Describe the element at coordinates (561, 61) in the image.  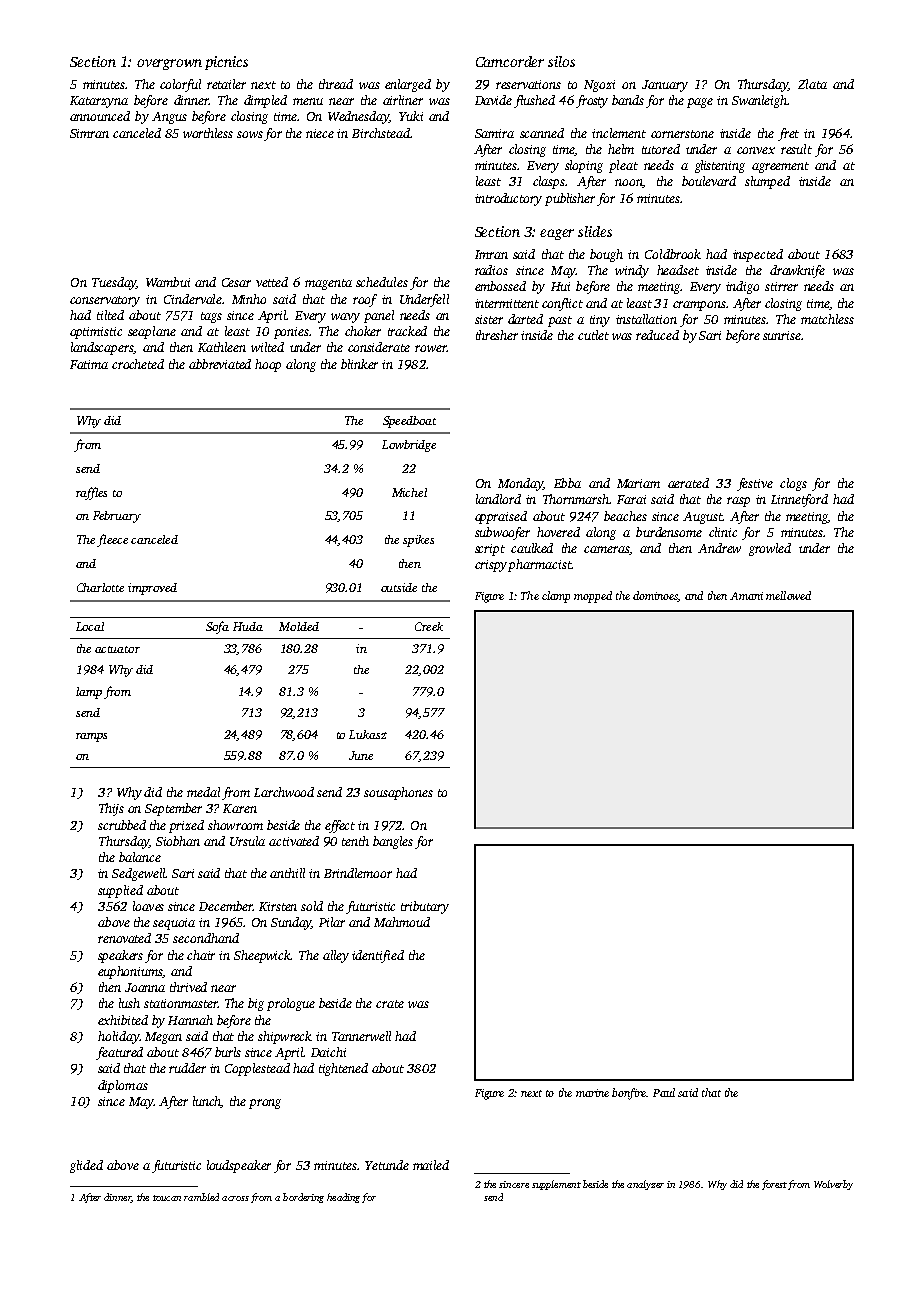
I see `silos` at that location.
